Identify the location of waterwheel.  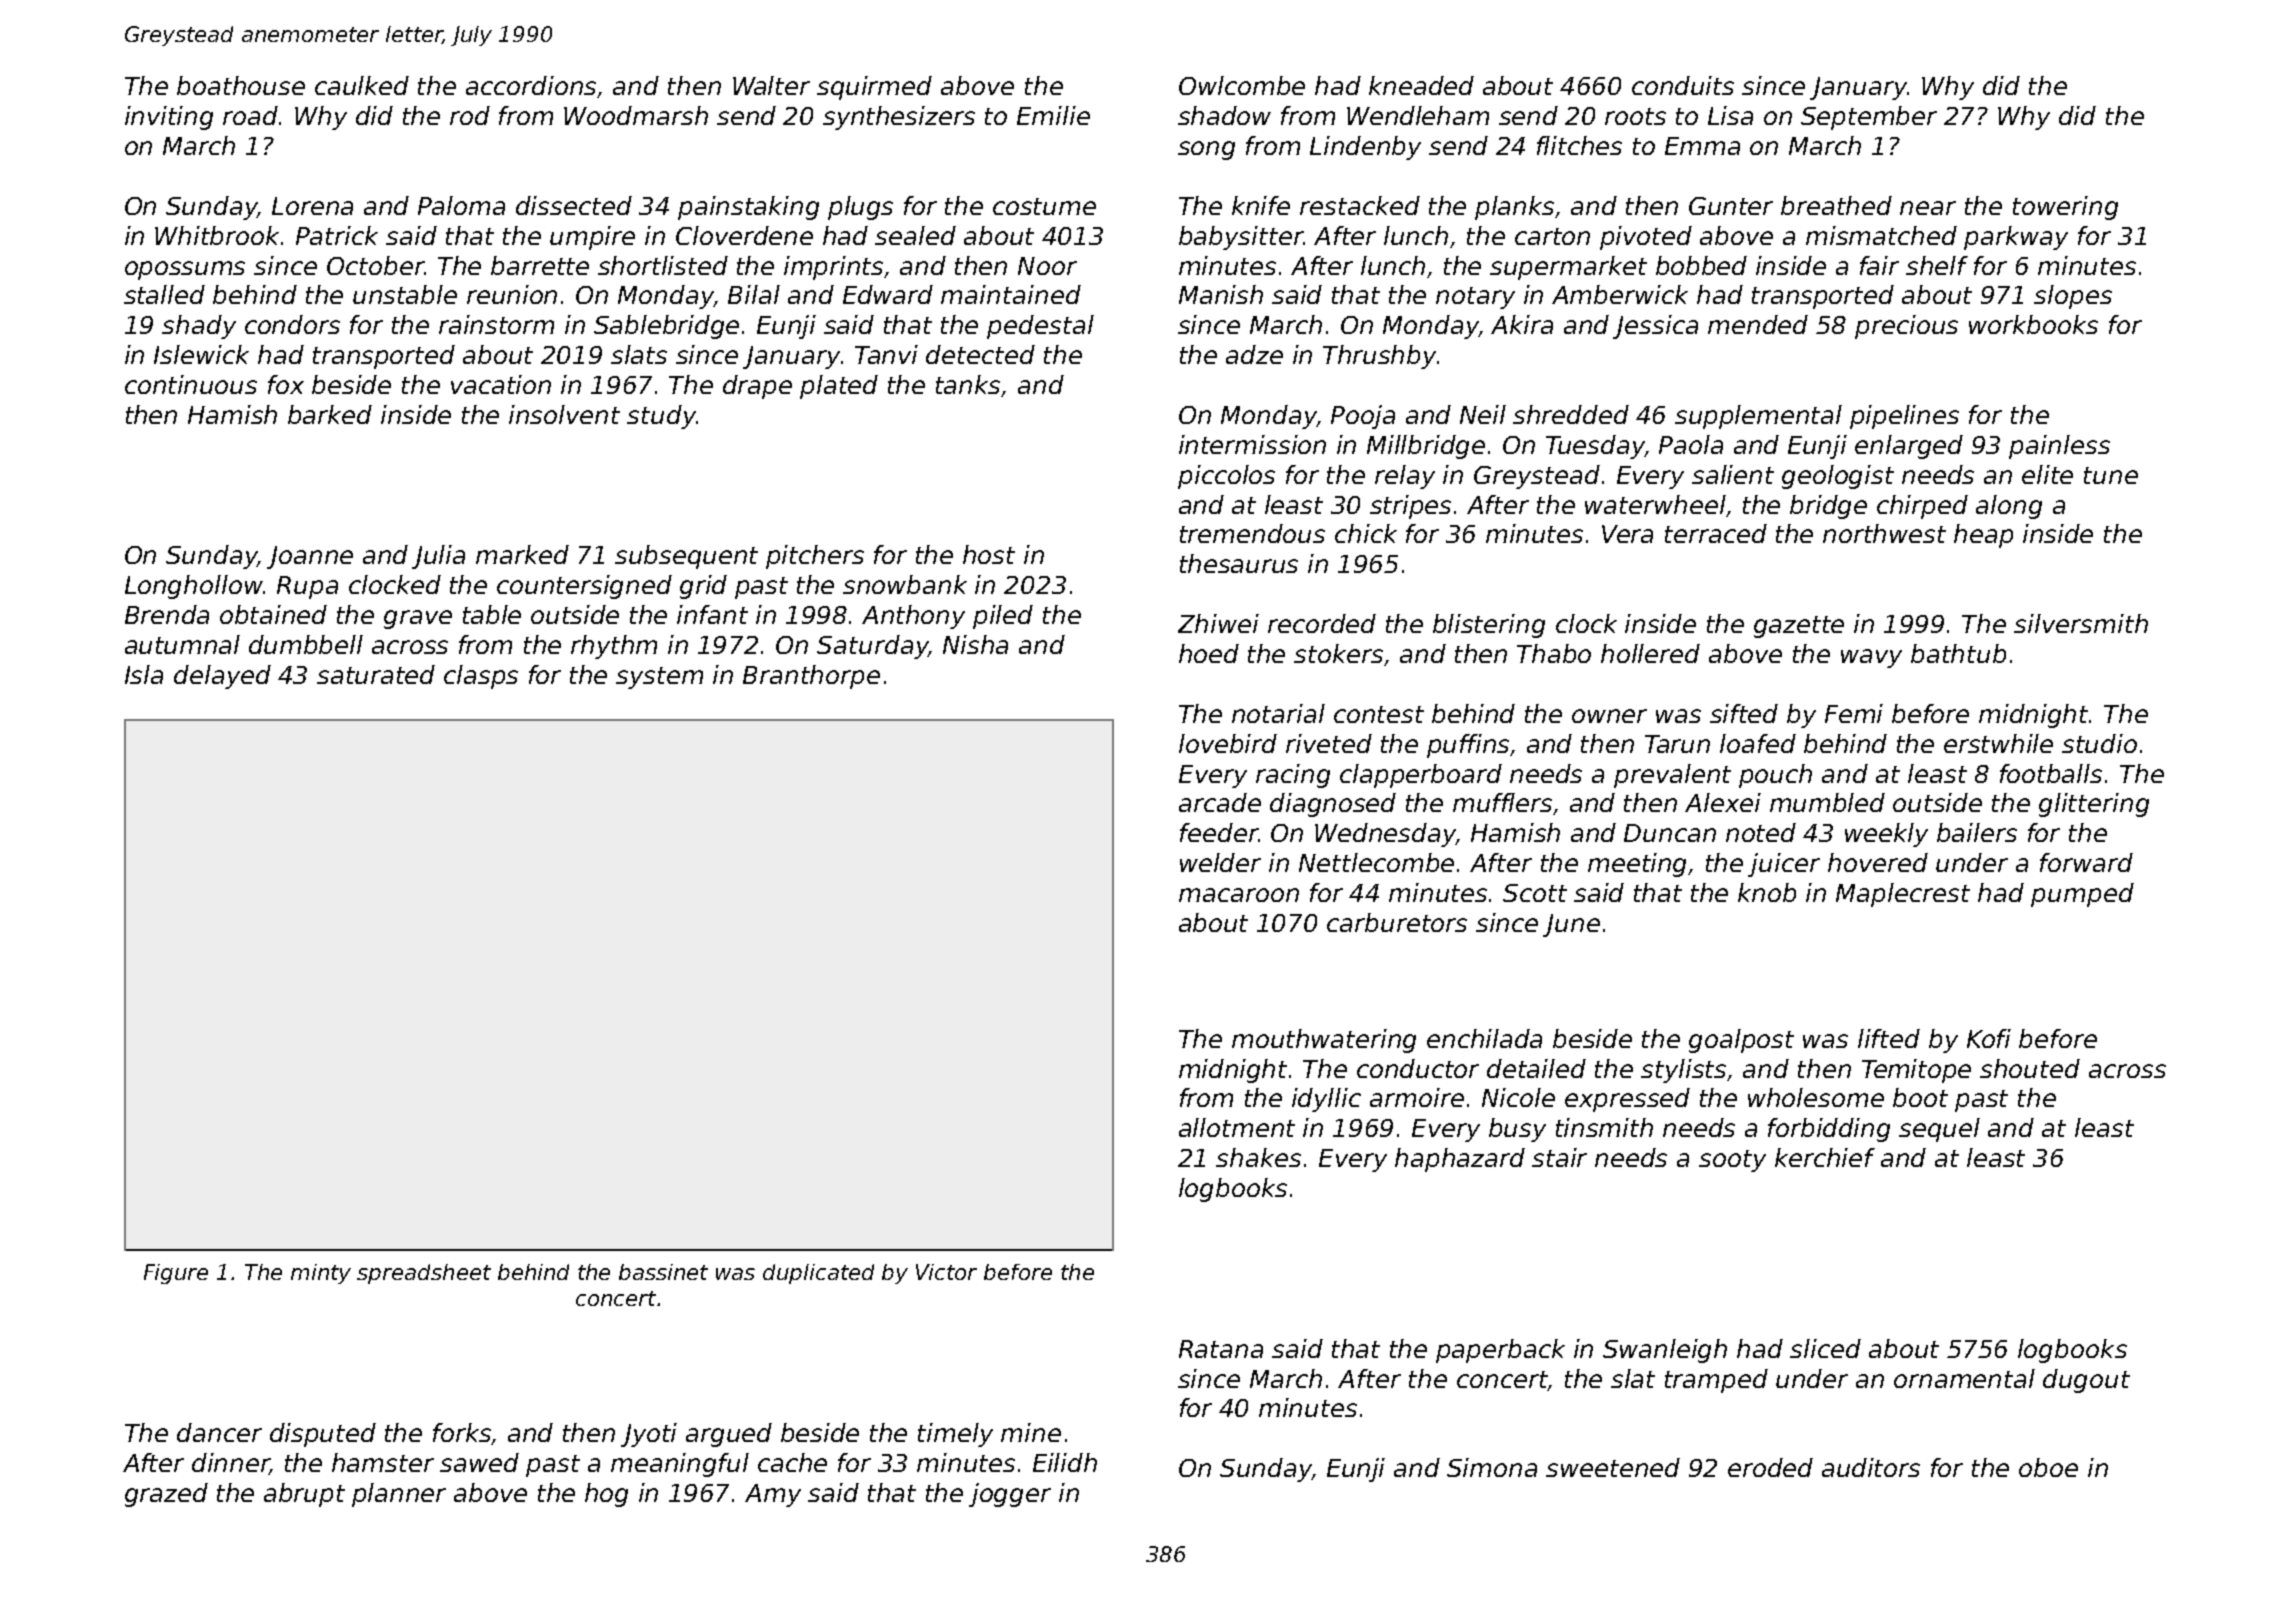
(1655, 504).
